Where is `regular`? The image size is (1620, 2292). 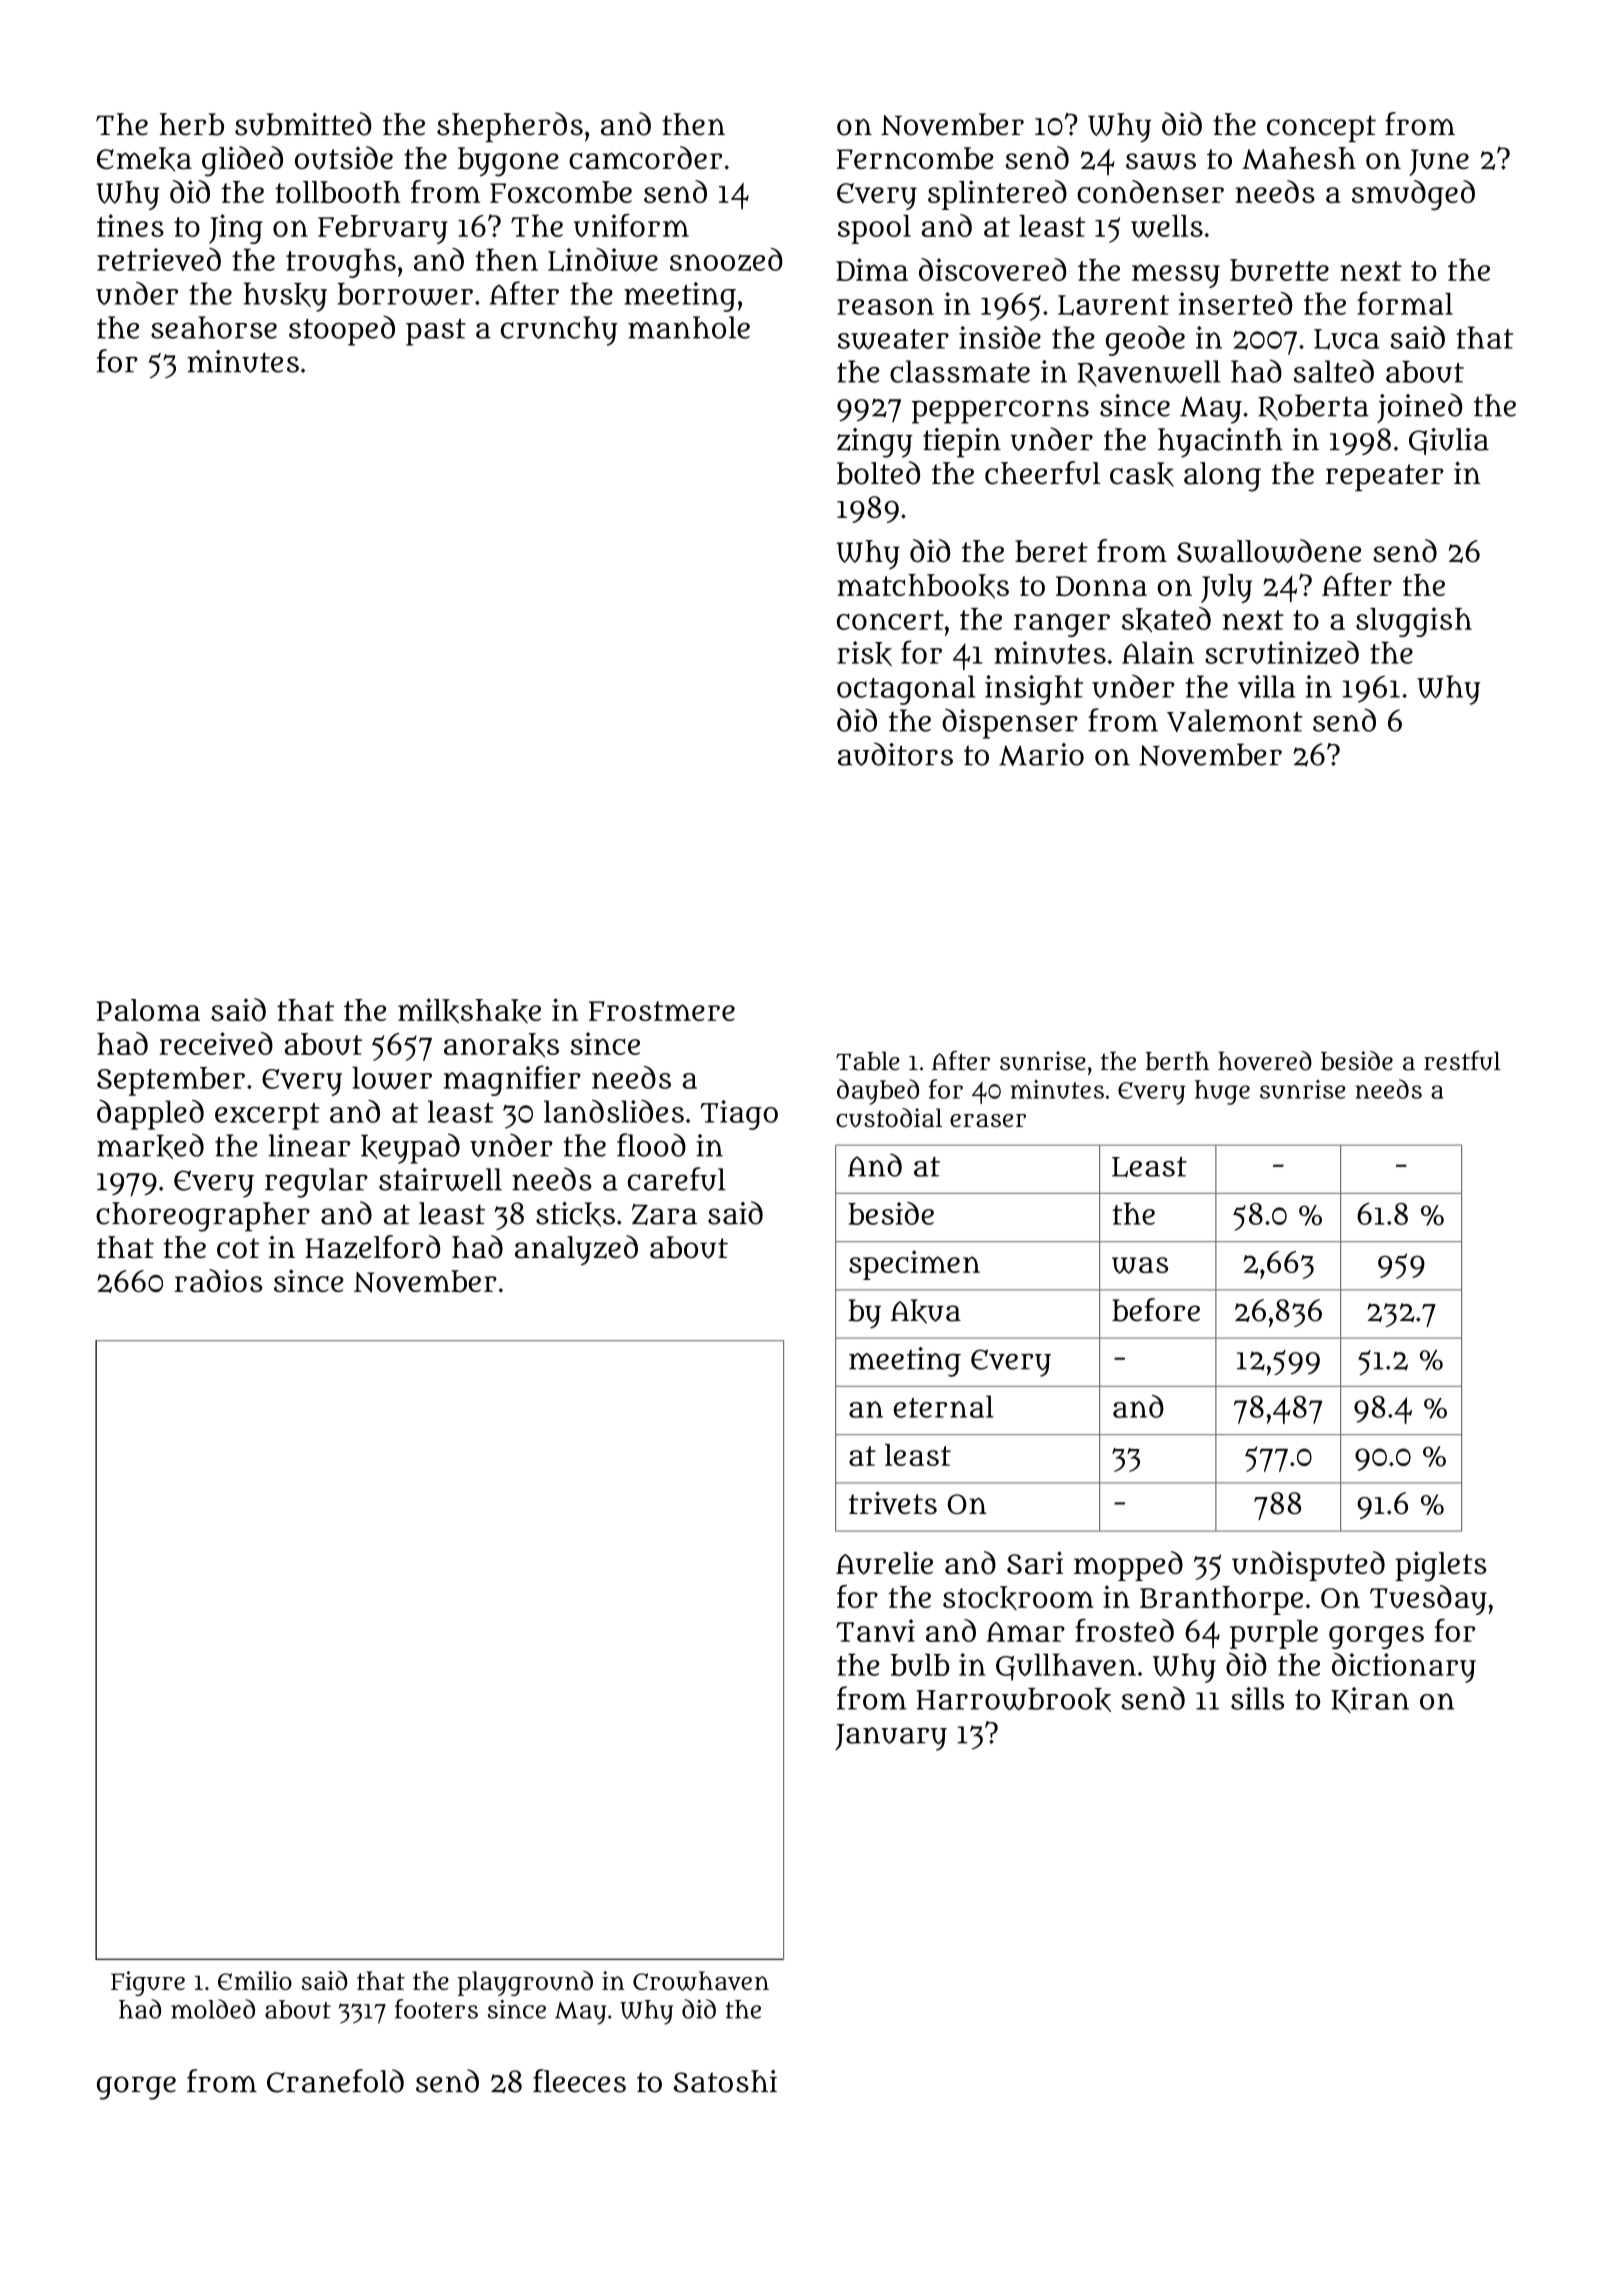 regular is located at coordinates (316, 1183).
